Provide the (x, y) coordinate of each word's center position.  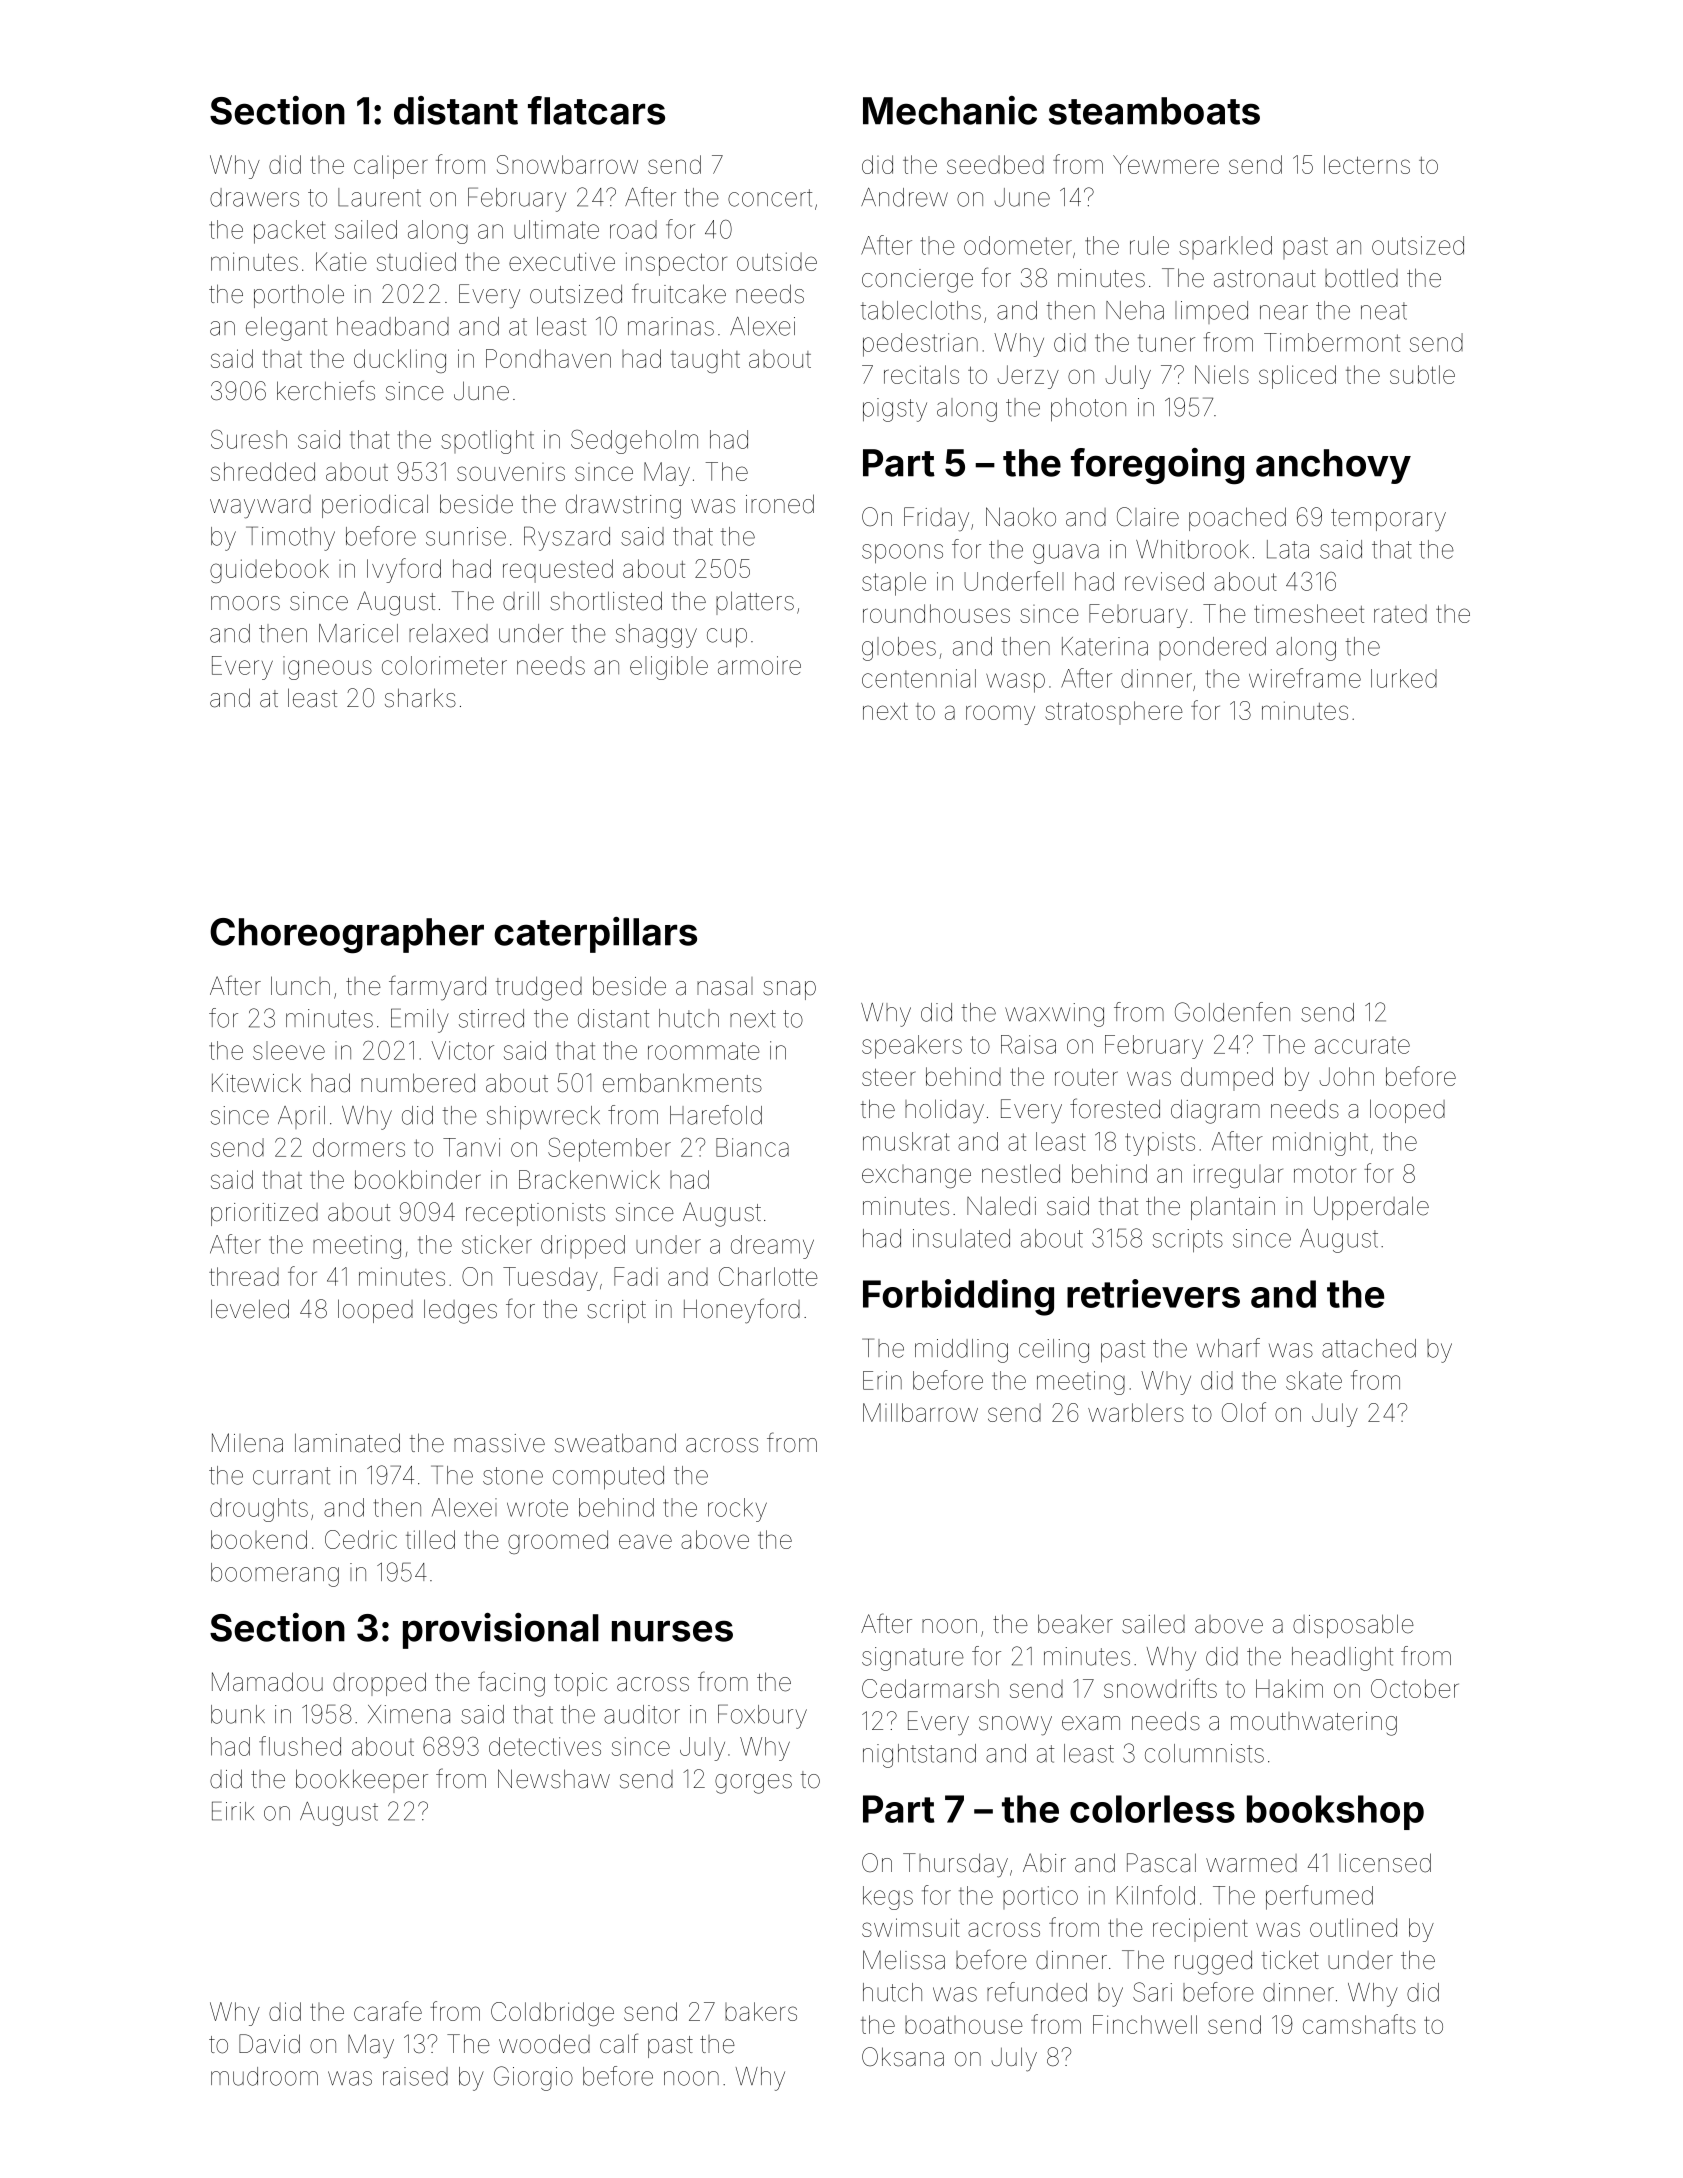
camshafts (1359, 2024)
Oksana (903, 2057)
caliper (390, 167)
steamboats (1154, 111)
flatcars (596, 110)
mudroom (264, 2076)
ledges (460, 1311)
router (1086, 1077)
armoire (759, 665)
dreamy (772, 1247)
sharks (420, 698)
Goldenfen (1232, 1012)
